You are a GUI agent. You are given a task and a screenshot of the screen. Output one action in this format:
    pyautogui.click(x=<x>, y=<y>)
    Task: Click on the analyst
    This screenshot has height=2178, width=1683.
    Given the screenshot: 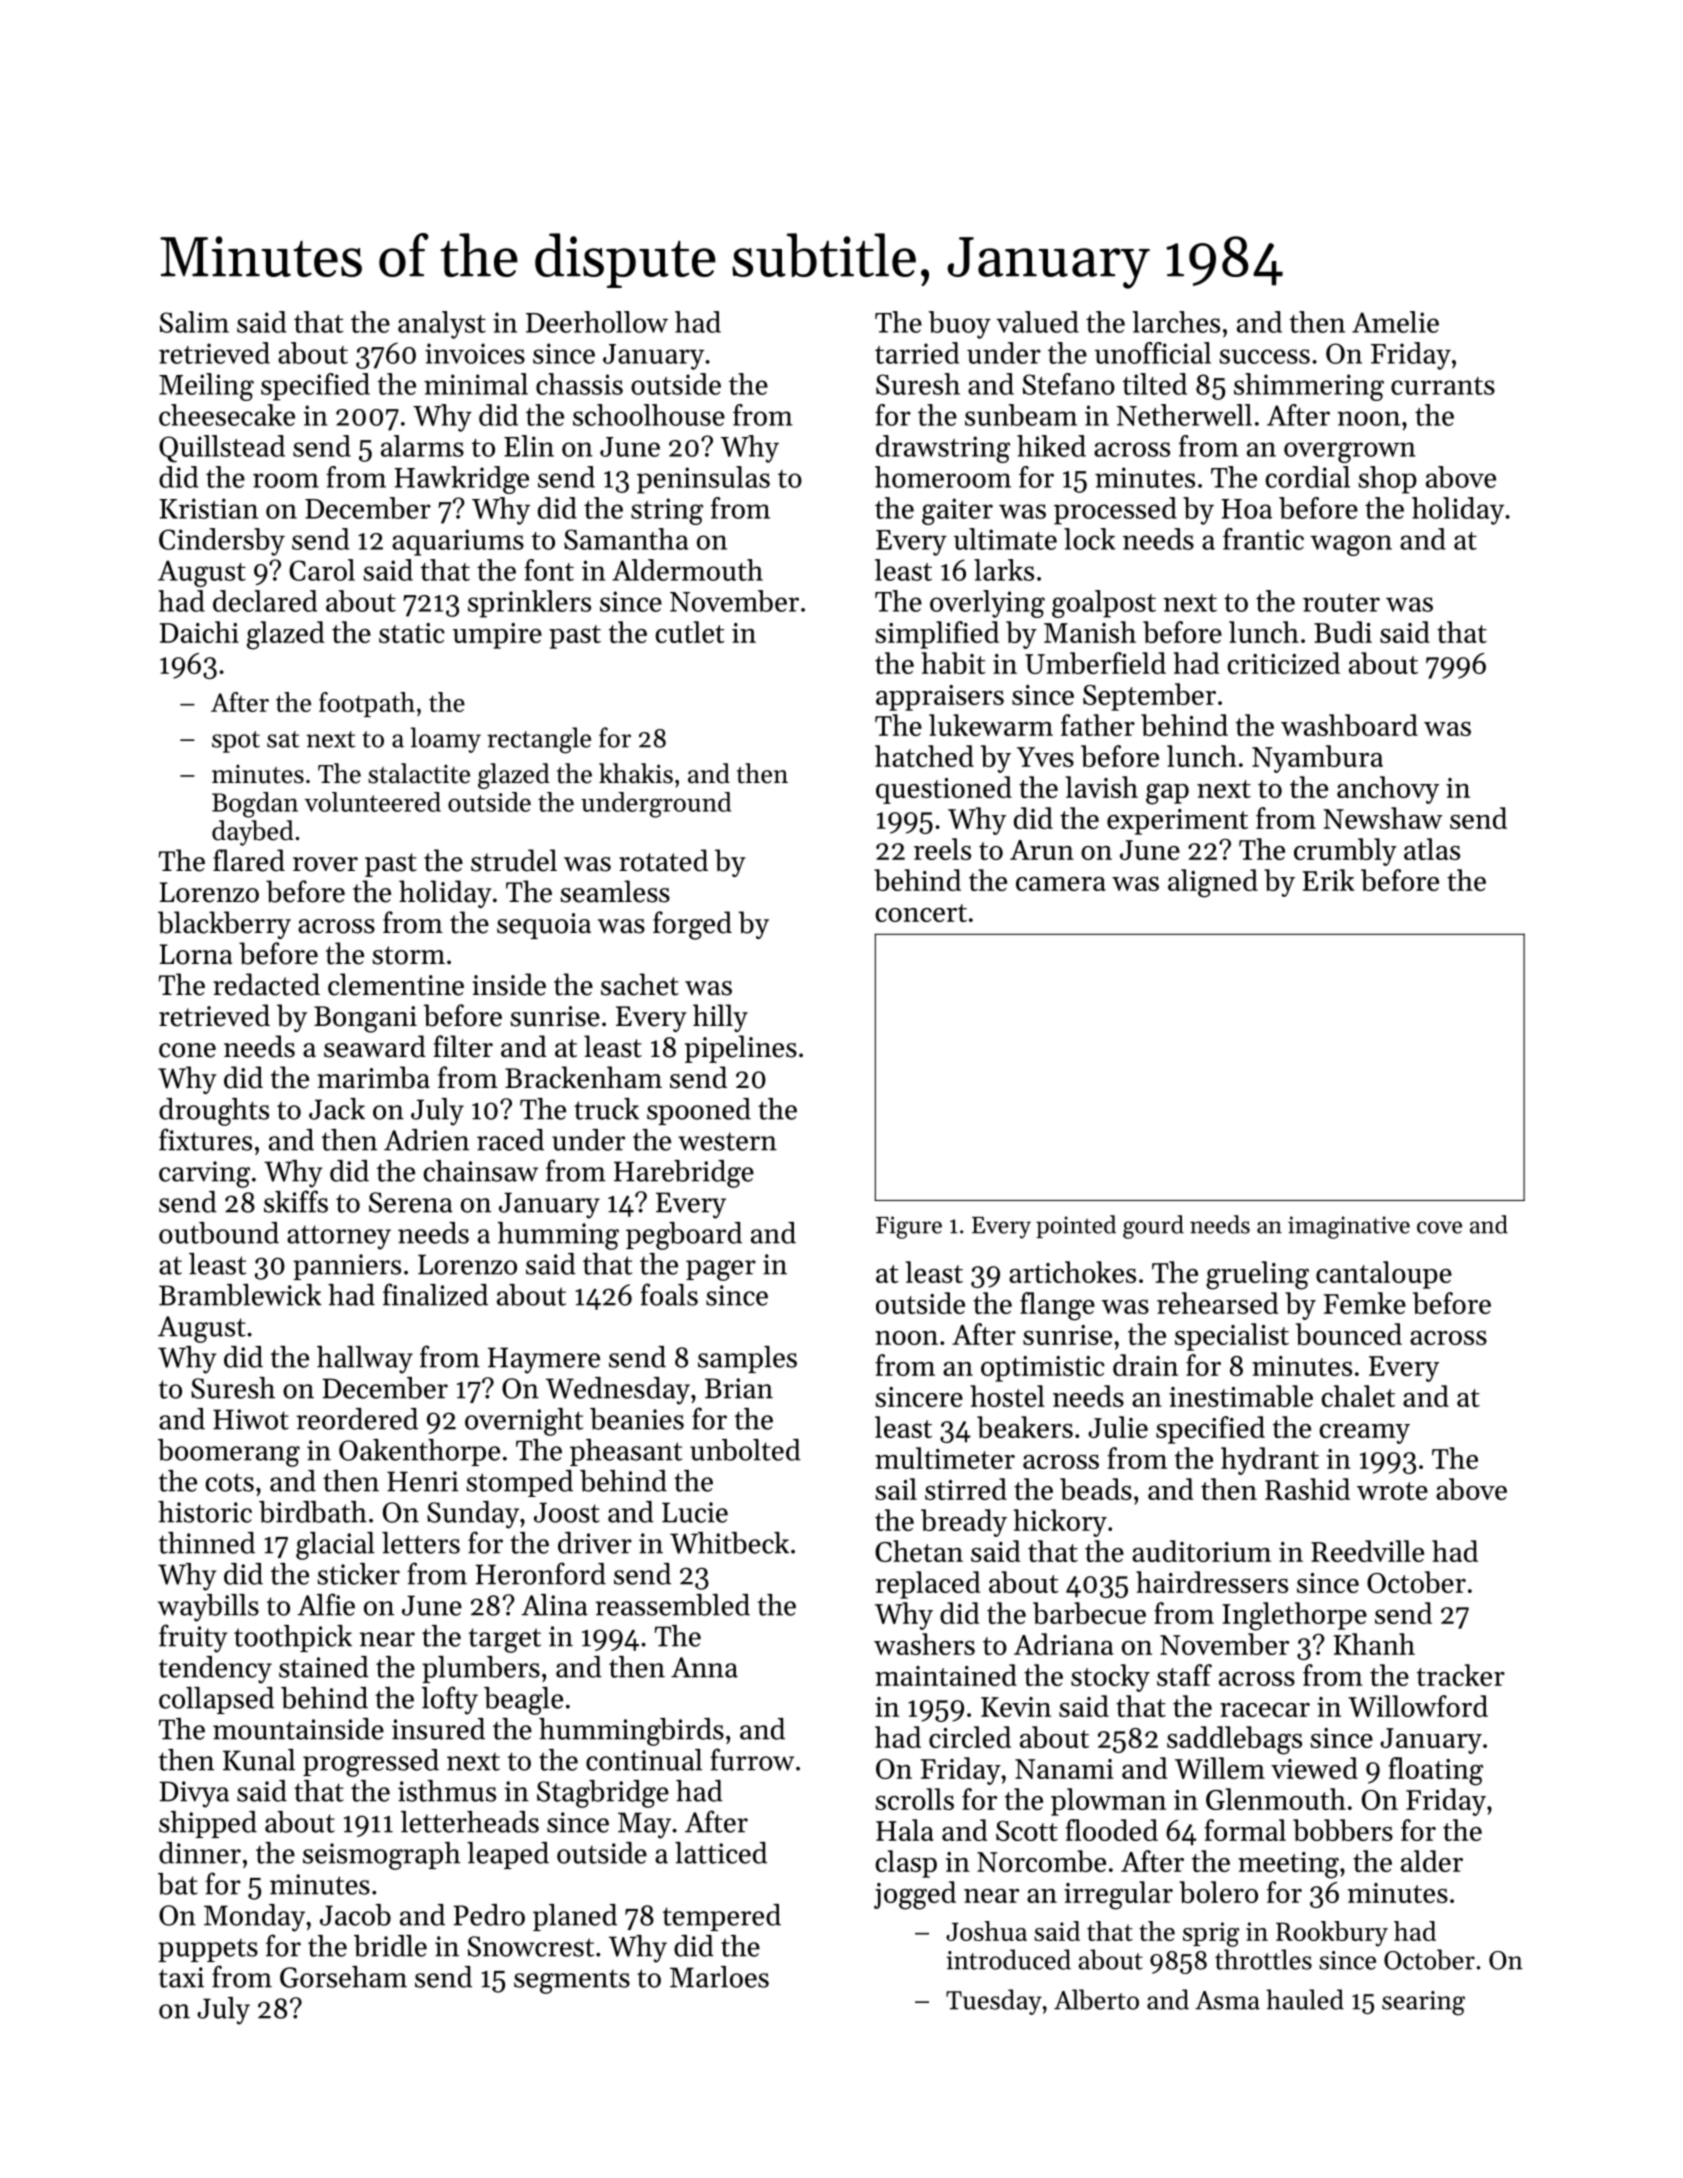 What is the action you would take?
    pyautogui.click(x=442, y=325)
